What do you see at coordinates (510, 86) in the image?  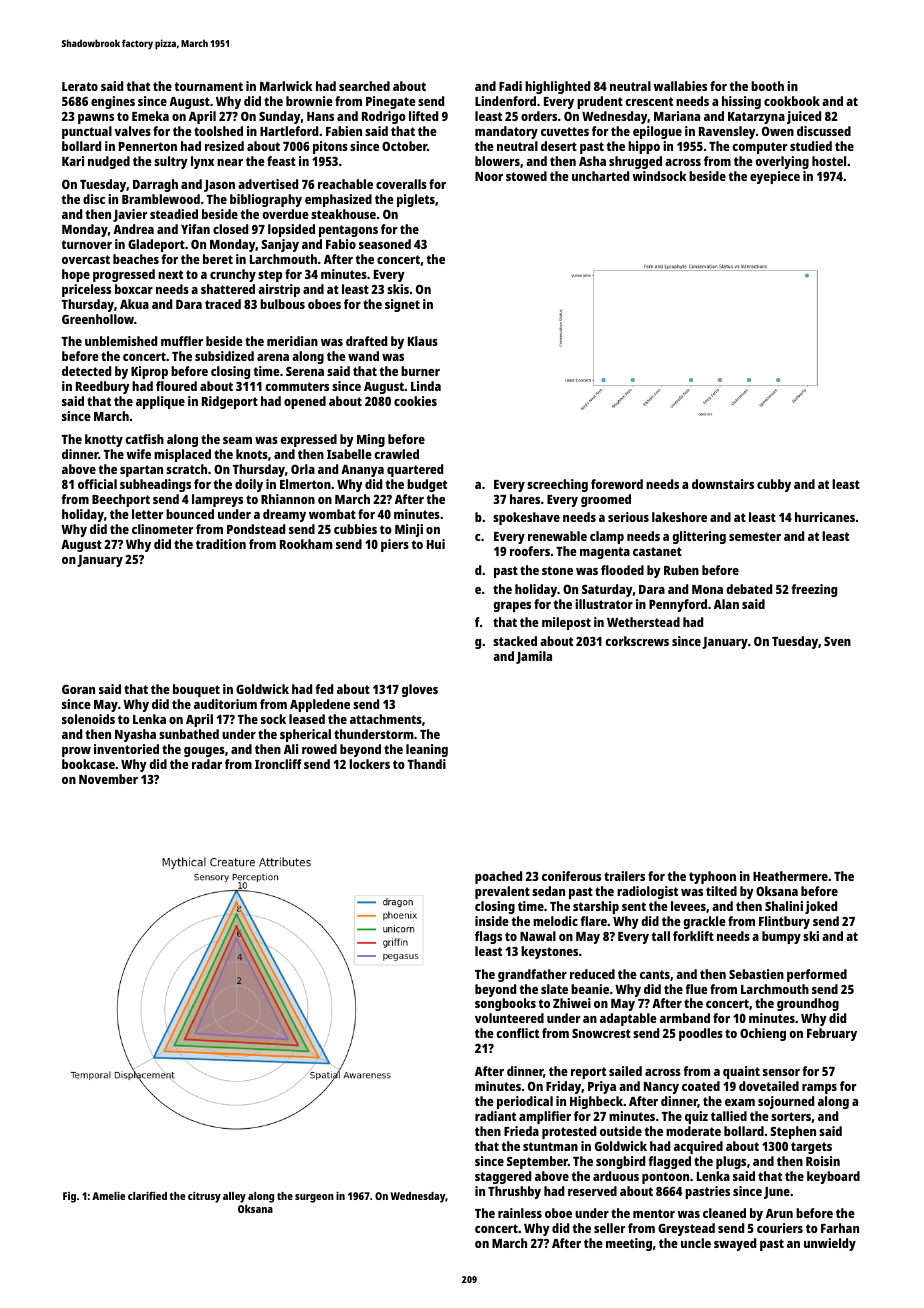 I see `Fadi` at bounding box center [510, 86].
